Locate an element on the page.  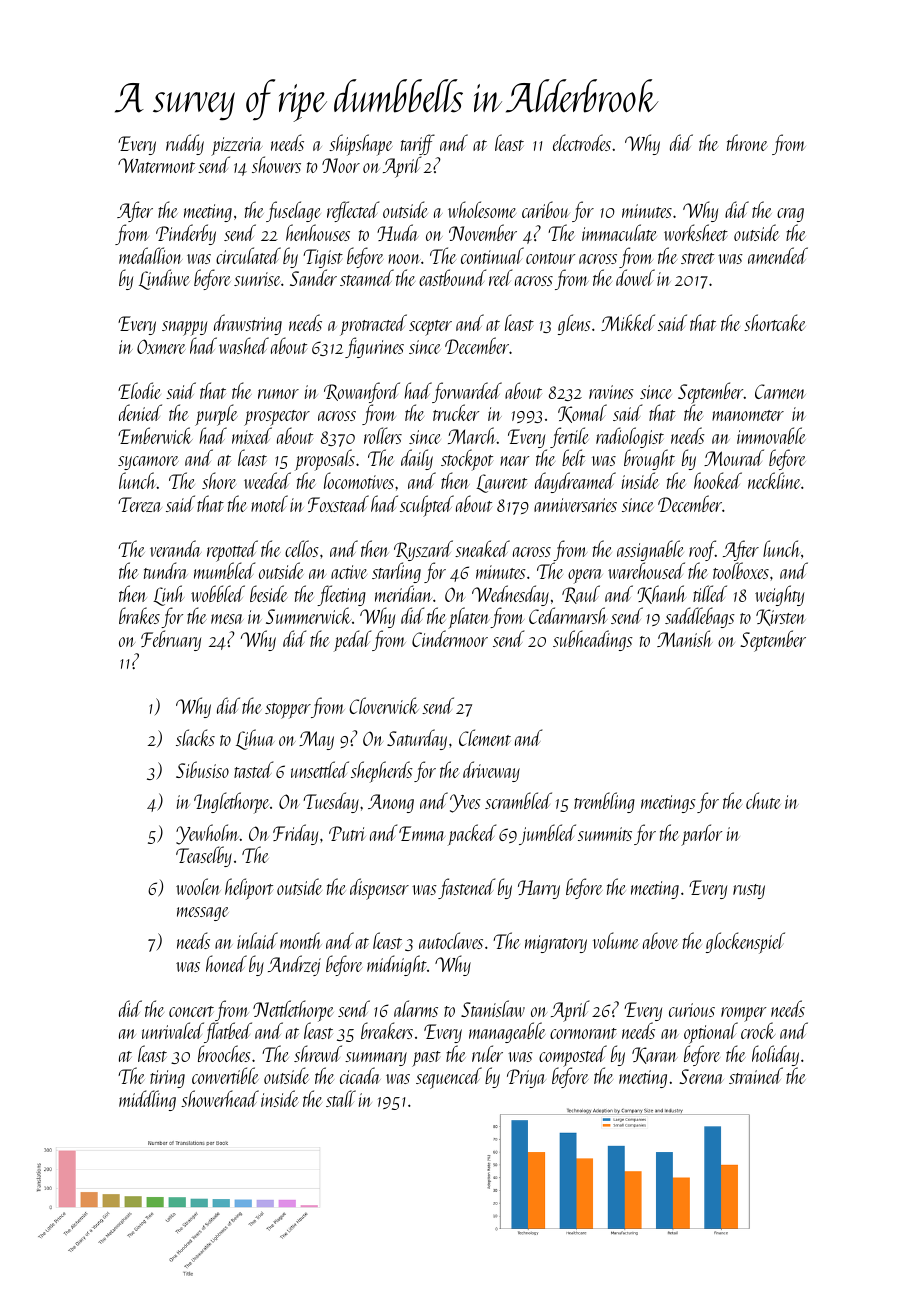
Inglethorpe is located at coordinates (231, 803).
